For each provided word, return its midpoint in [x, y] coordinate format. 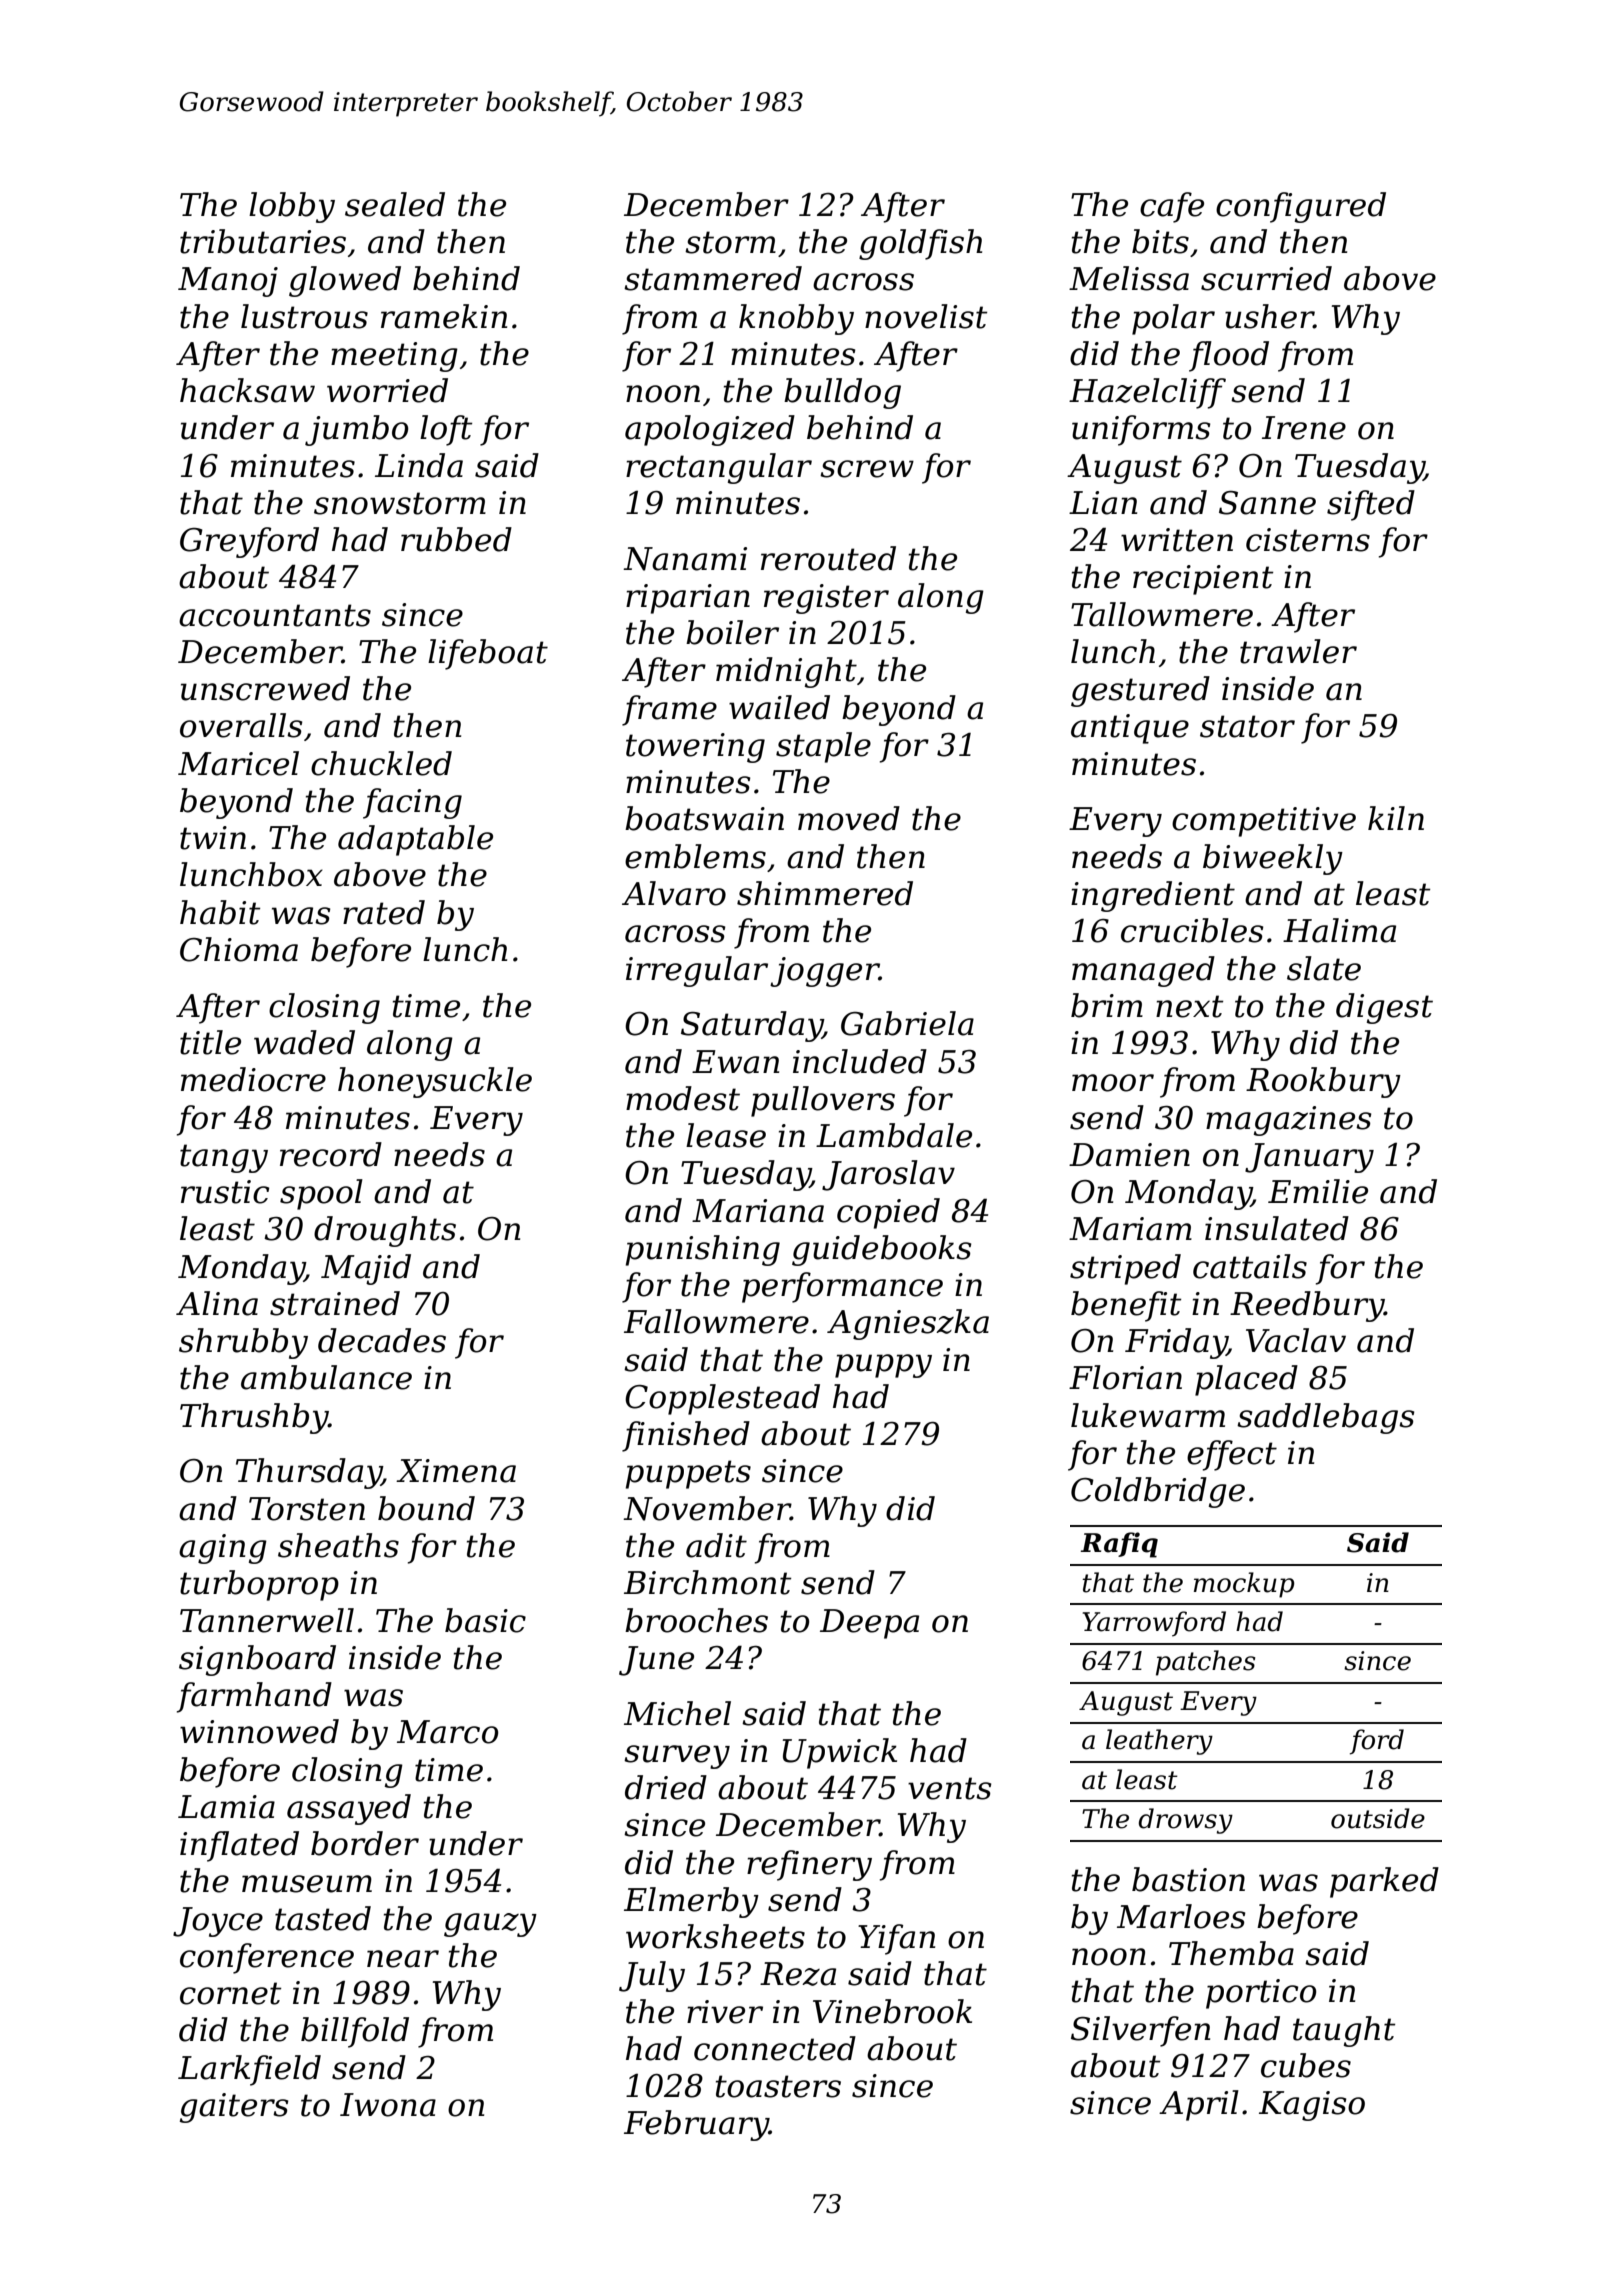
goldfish [920, 244]
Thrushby [254, 1418]
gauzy [490, 1925]
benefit [1126, 1306]
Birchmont [707, 1582]
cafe [1172, 207]
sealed [395, 204]
